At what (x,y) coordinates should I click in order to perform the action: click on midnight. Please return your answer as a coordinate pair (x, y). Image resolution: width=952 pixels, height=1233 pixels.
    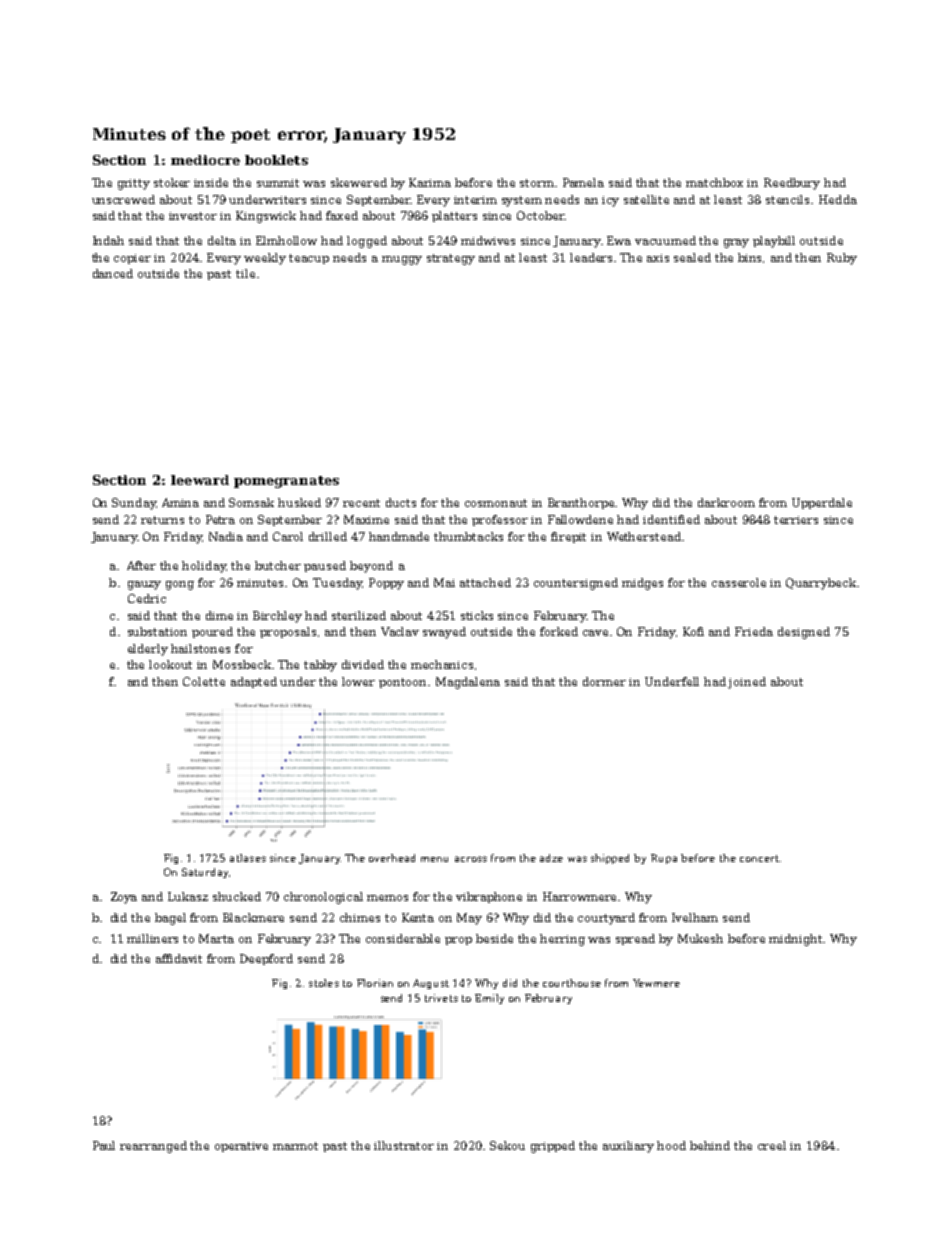
    Looking at the image, I should click on (796, 940).
